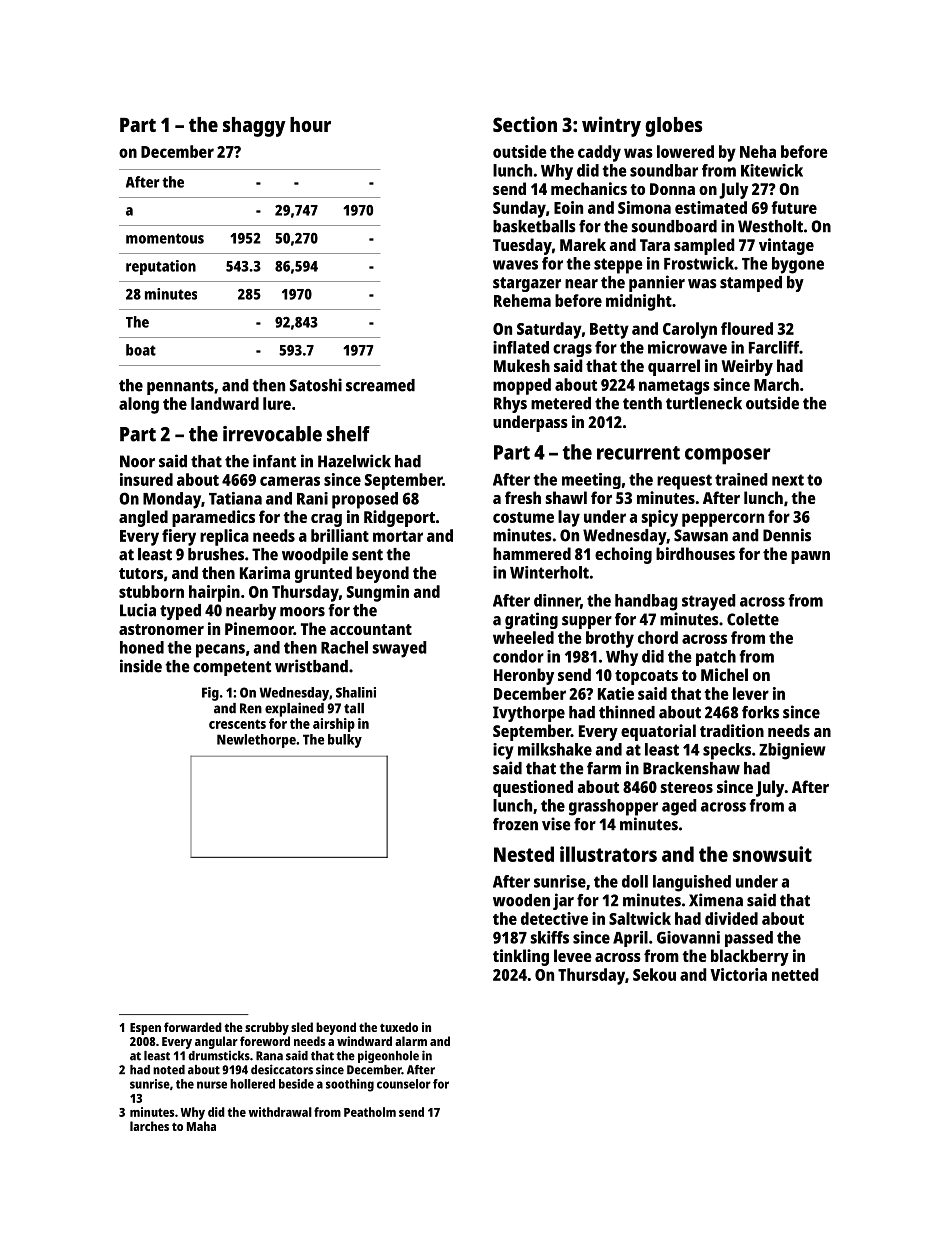  I want to click on crescents, so click(237, 724).
